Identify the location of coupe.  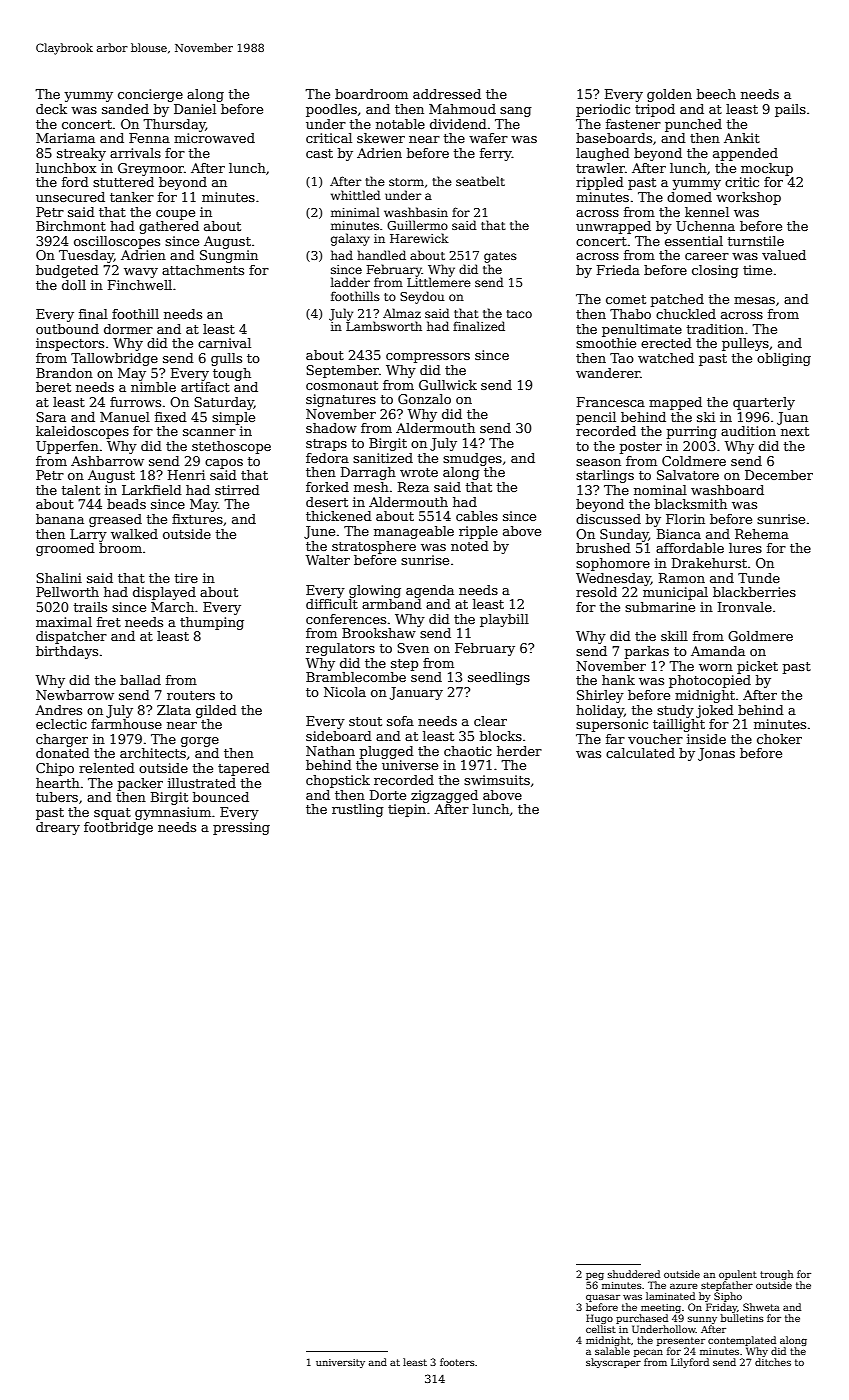
(175, 215).
